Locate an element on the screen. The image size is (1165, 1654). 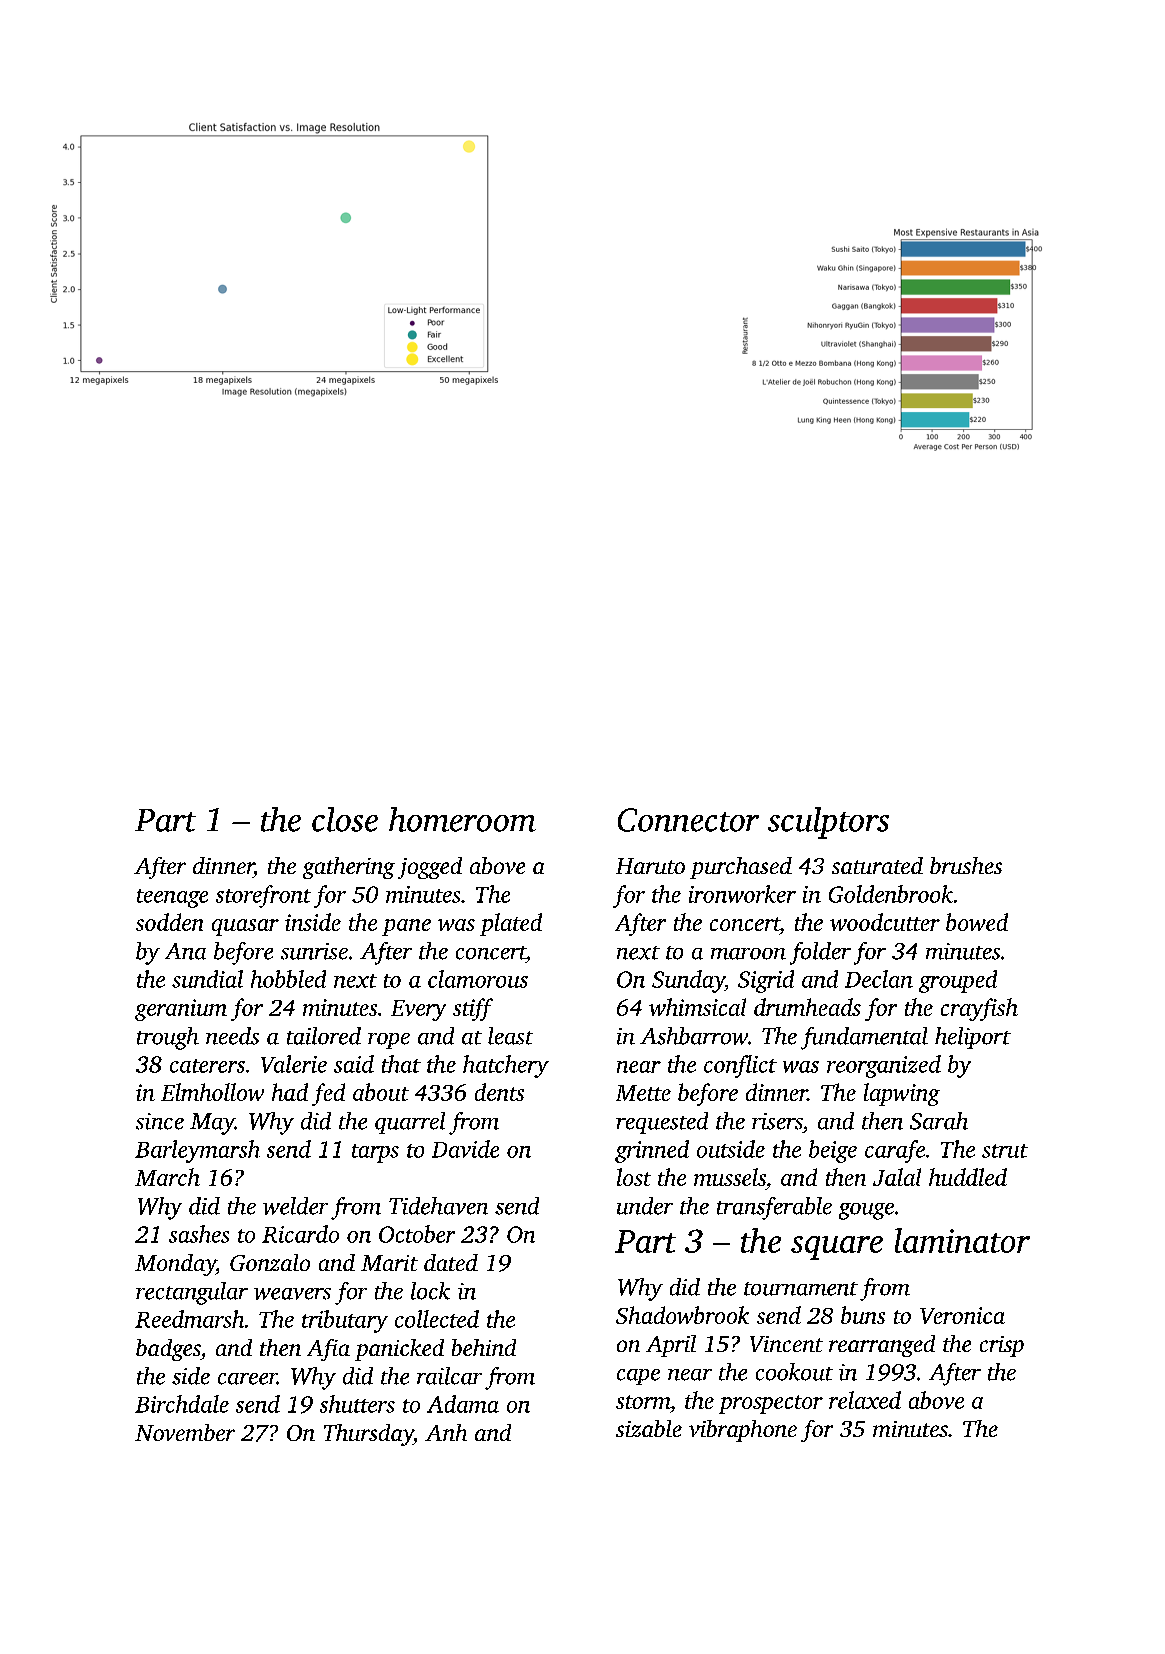
homeroom is located at coordinates (462, 819).
